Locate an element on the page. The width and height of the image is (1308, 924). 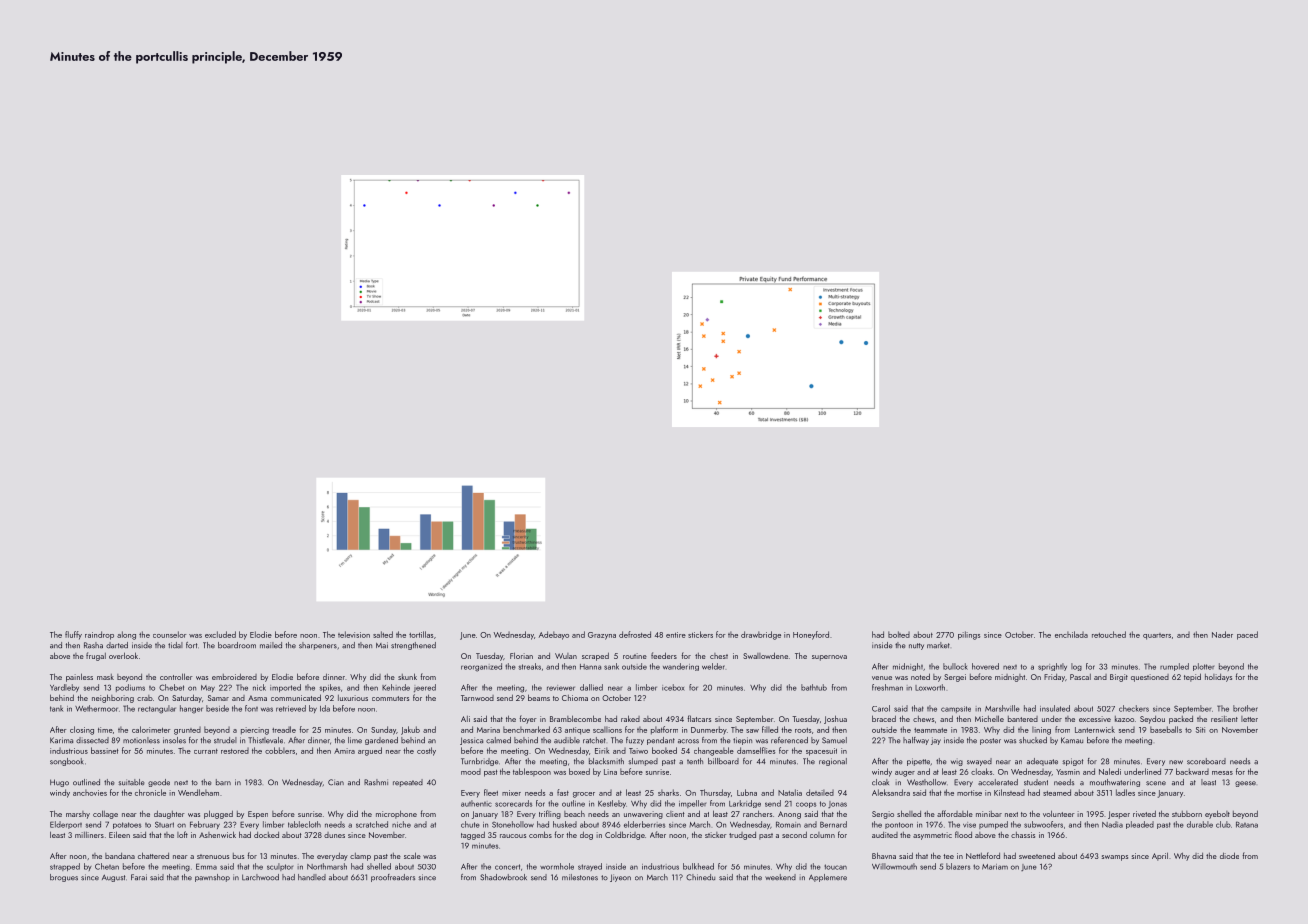
Turnbridge is located at coordinates (480, 762).
